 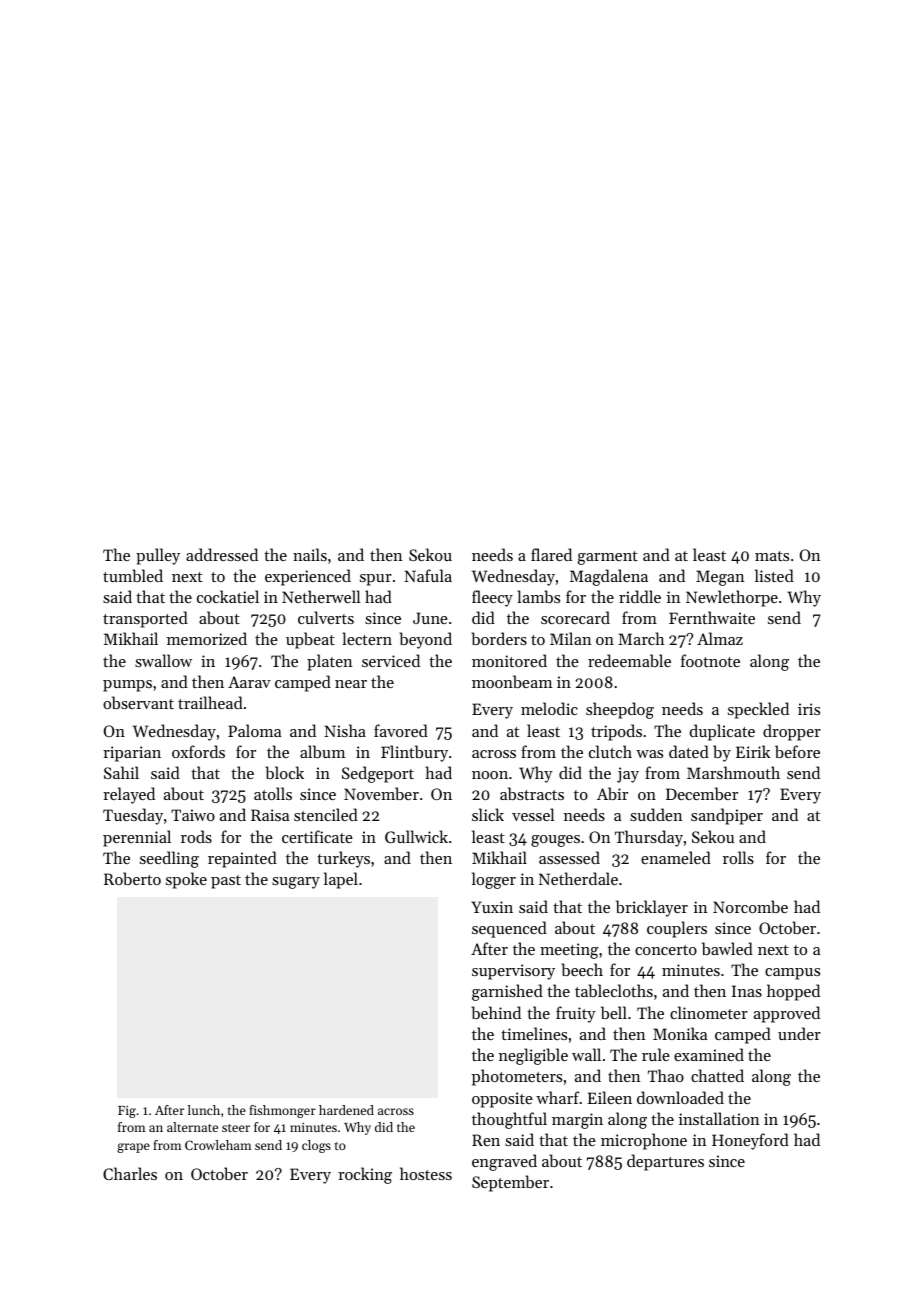 What do you see at coordinates (492, 598) in the screenshot?
I see `fleecy` at bounding box center [492, 598].
